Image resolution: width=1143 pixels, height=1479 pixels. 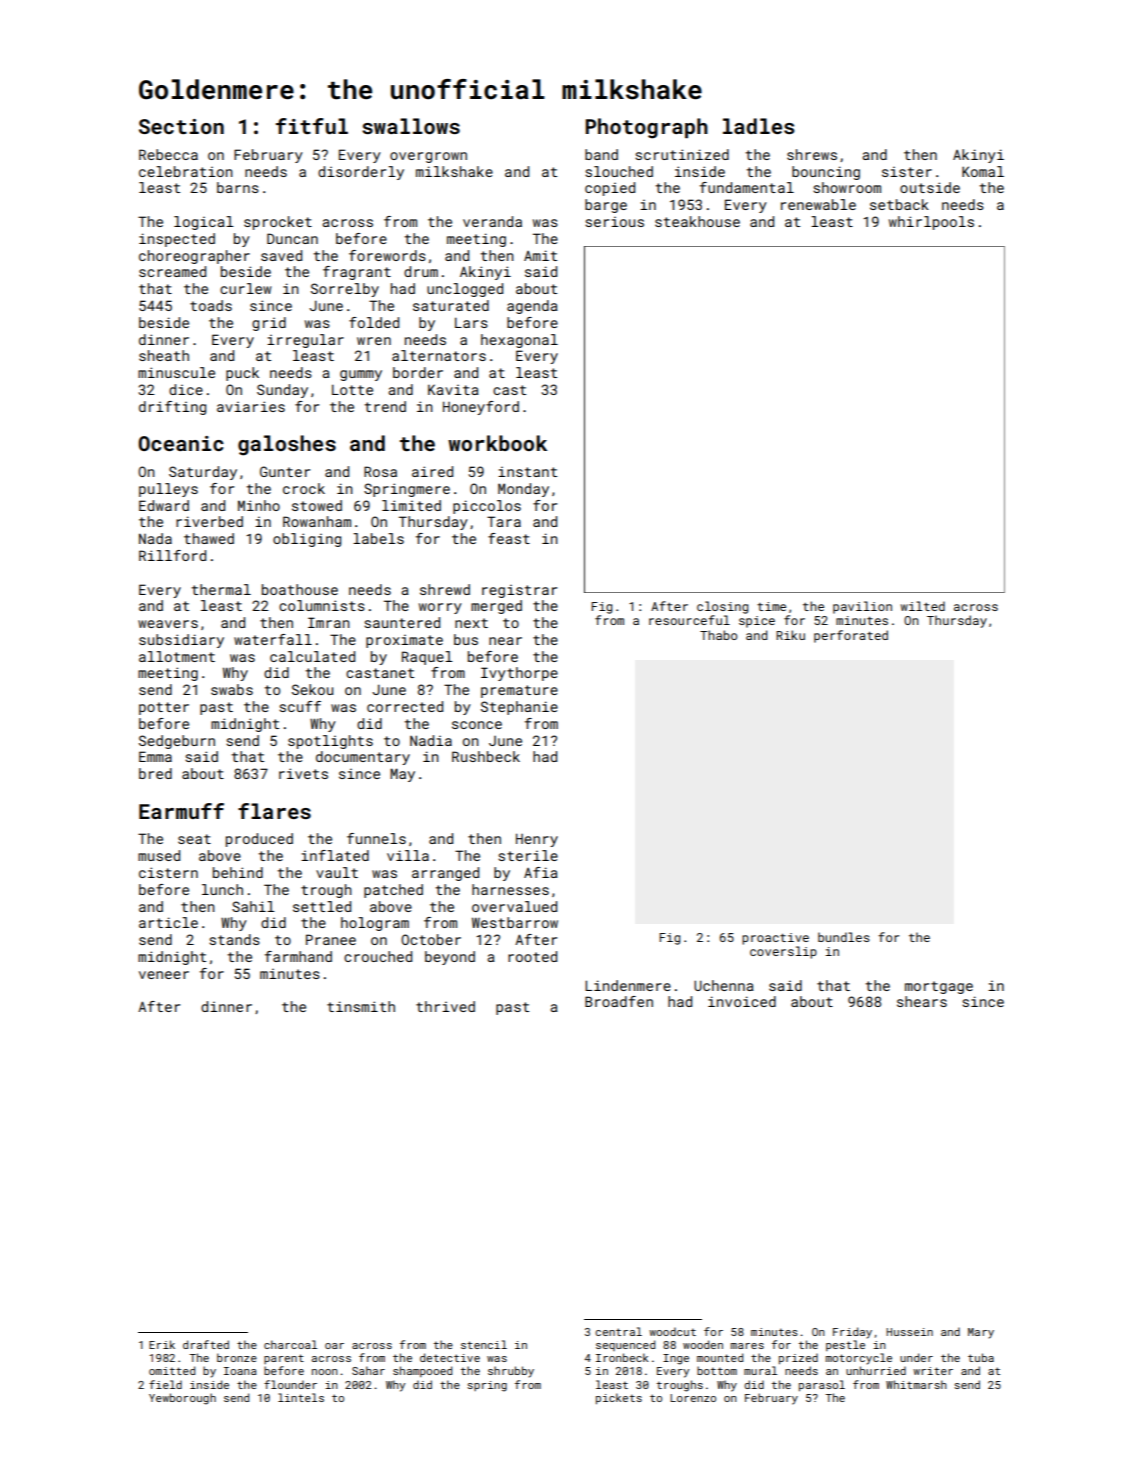 I want to click on swabs, so click(x=232, y=689).
